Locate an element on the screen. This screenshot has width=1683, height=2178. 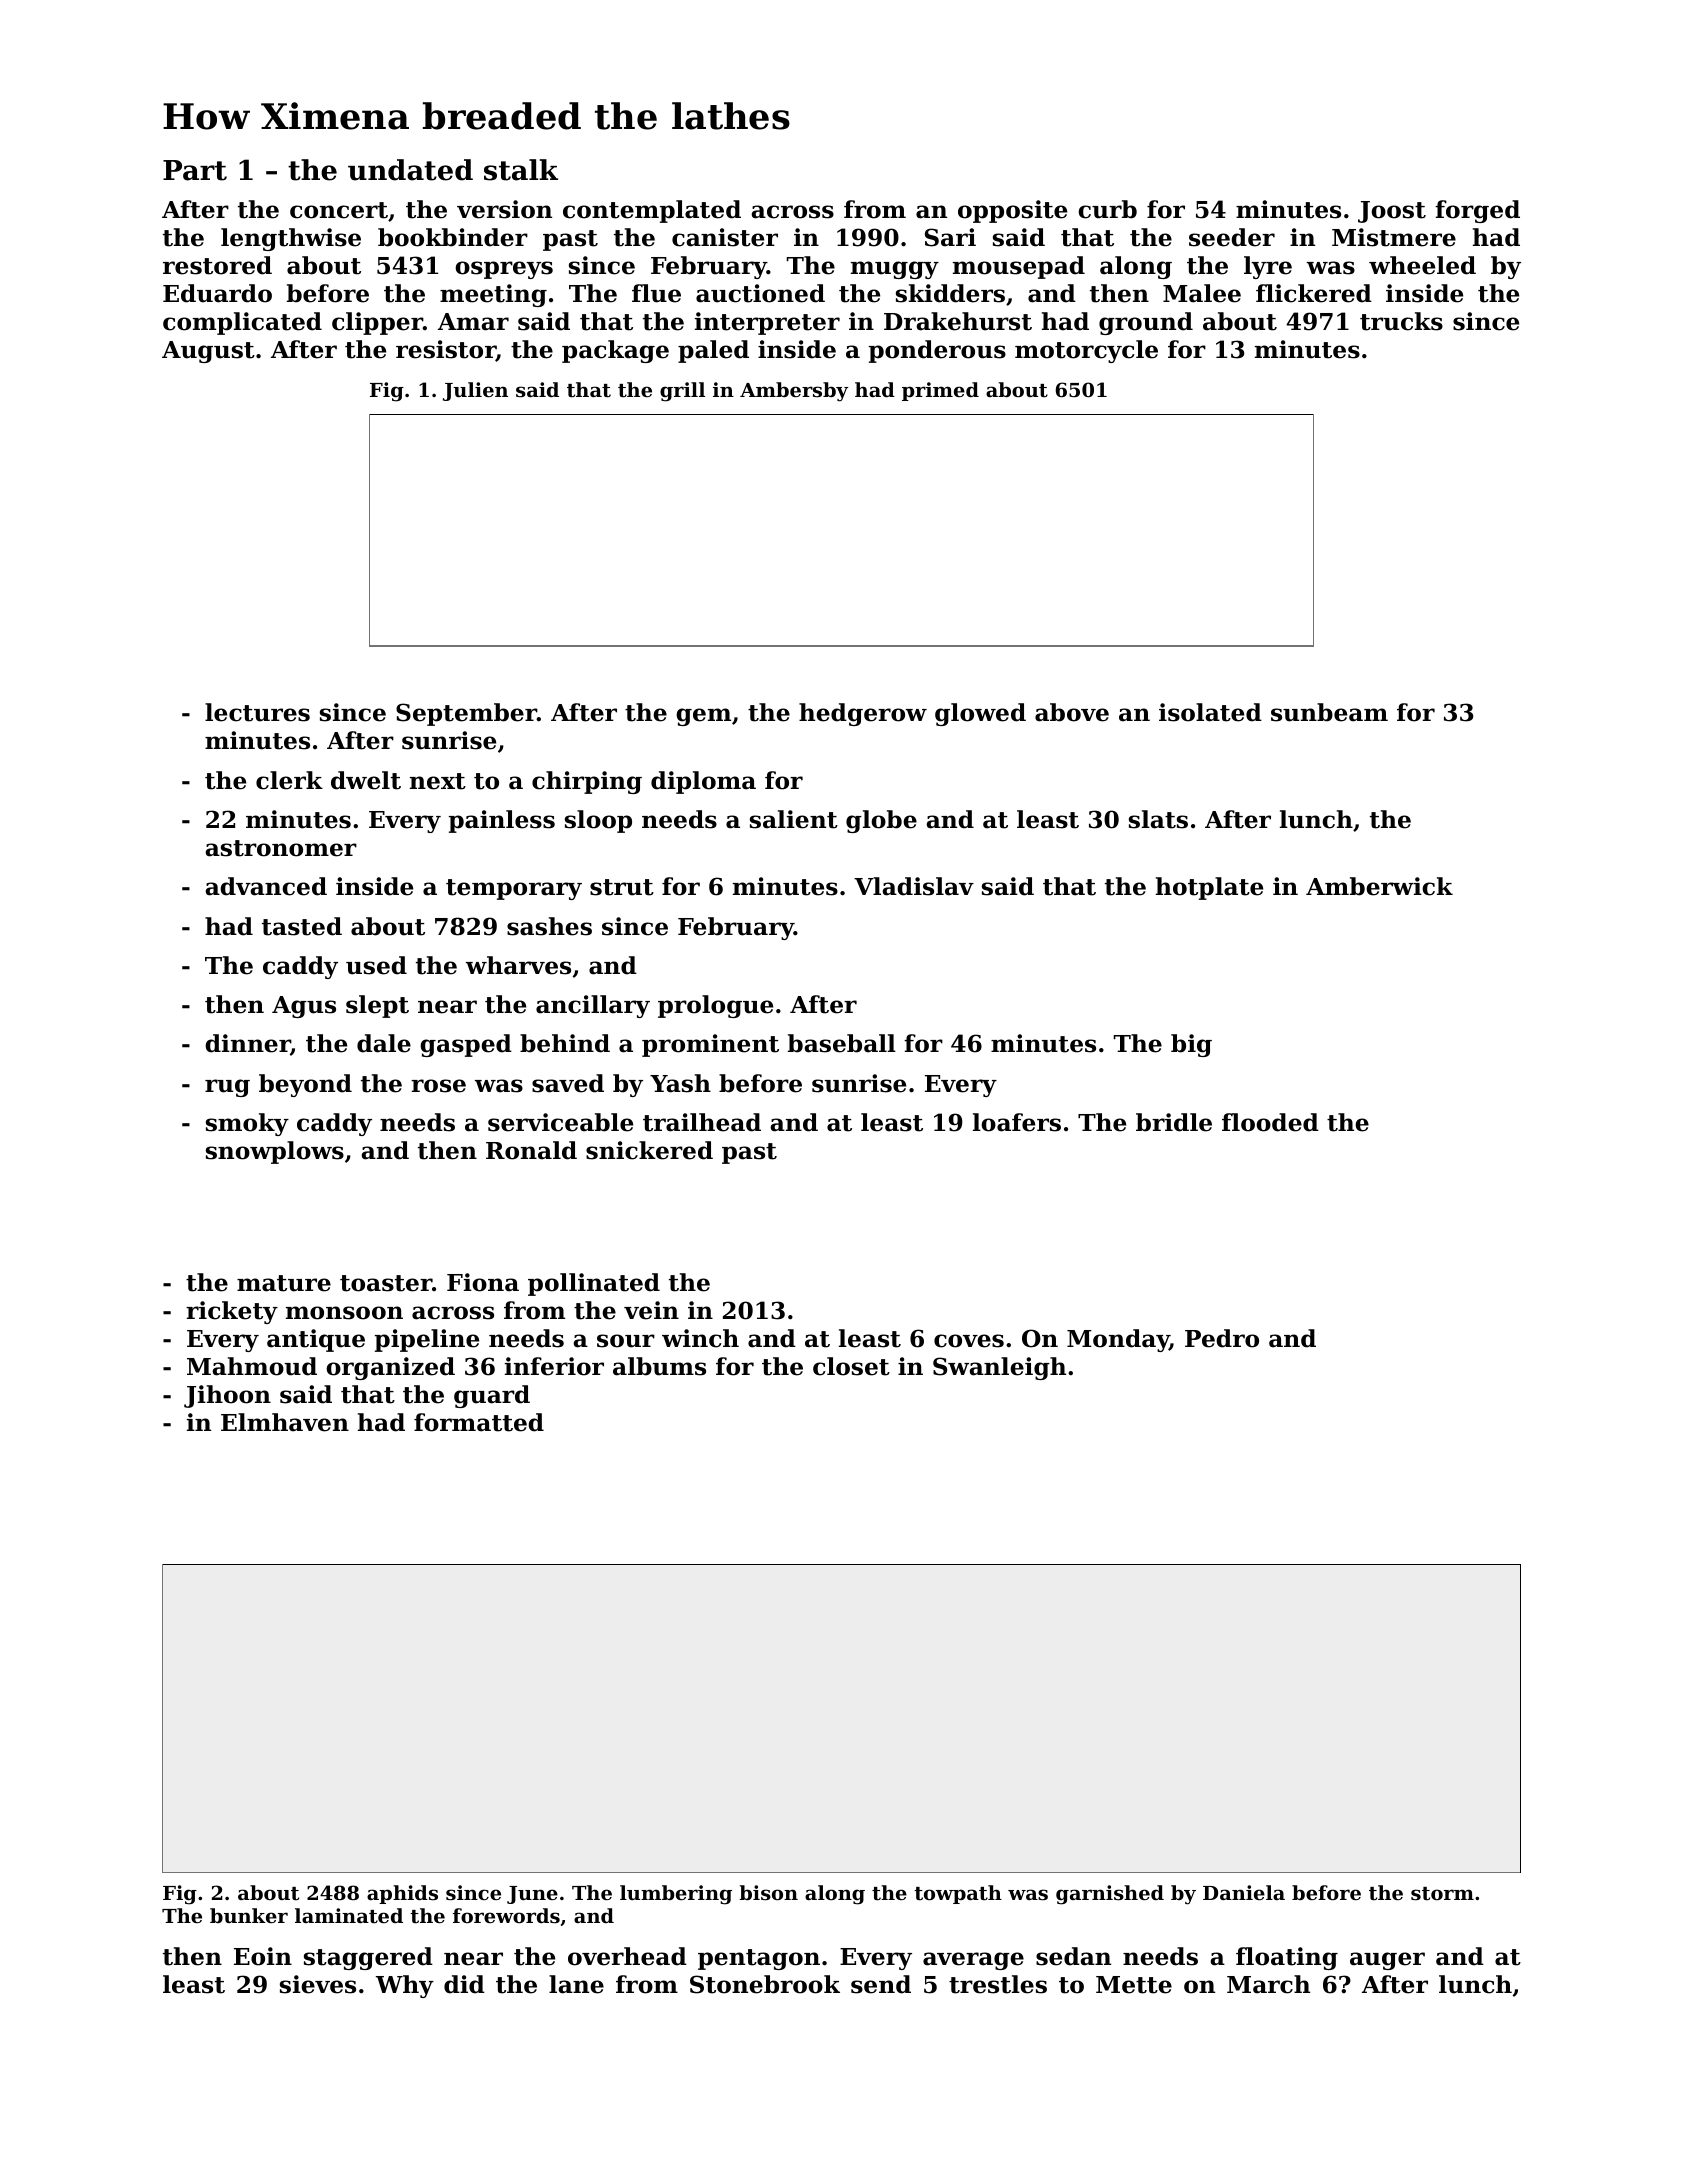
Ronald is located at coordinates (531, 1150).
